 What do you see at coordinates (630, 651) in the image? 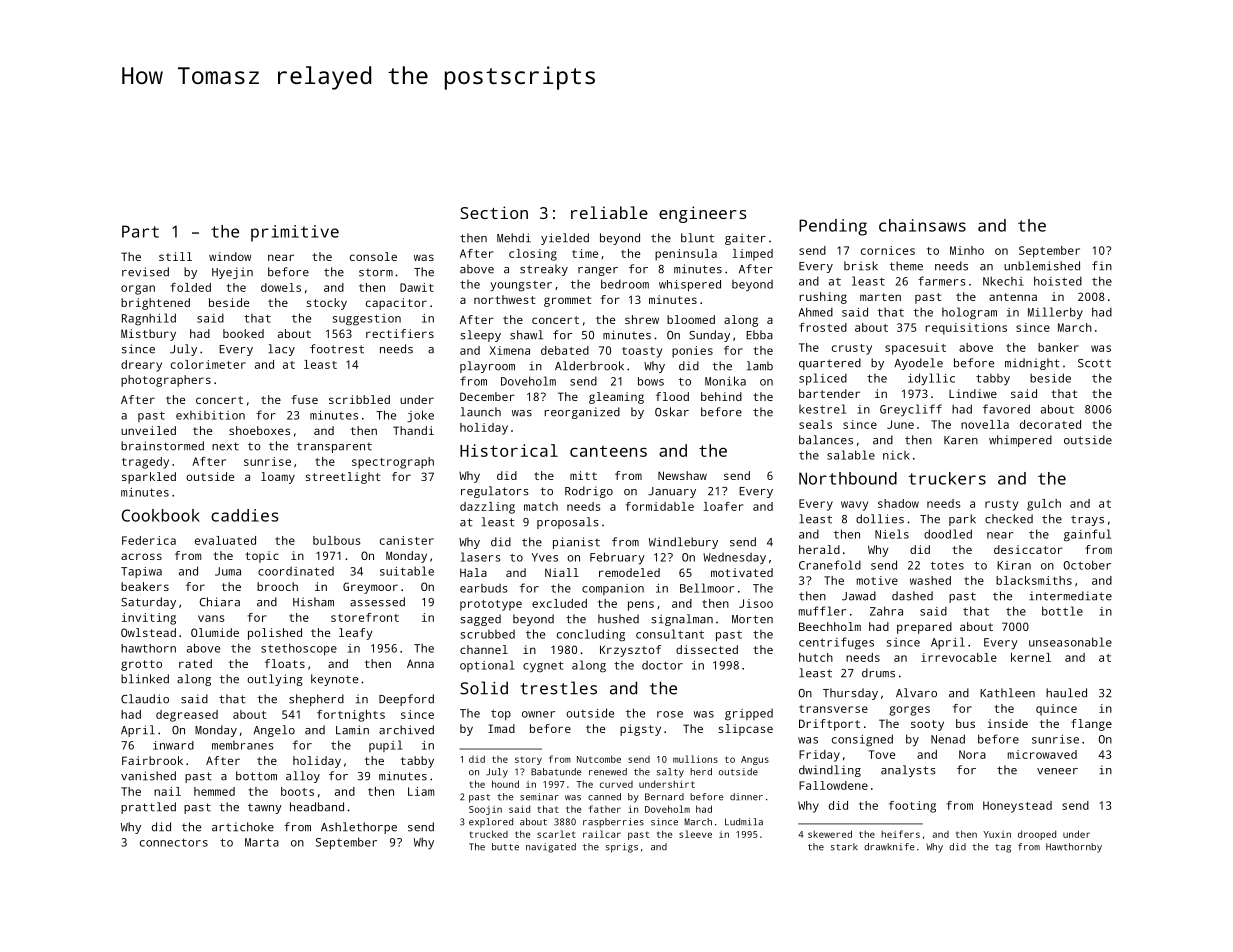
I see `Krzysztof` at bounding box center [630, 651].
